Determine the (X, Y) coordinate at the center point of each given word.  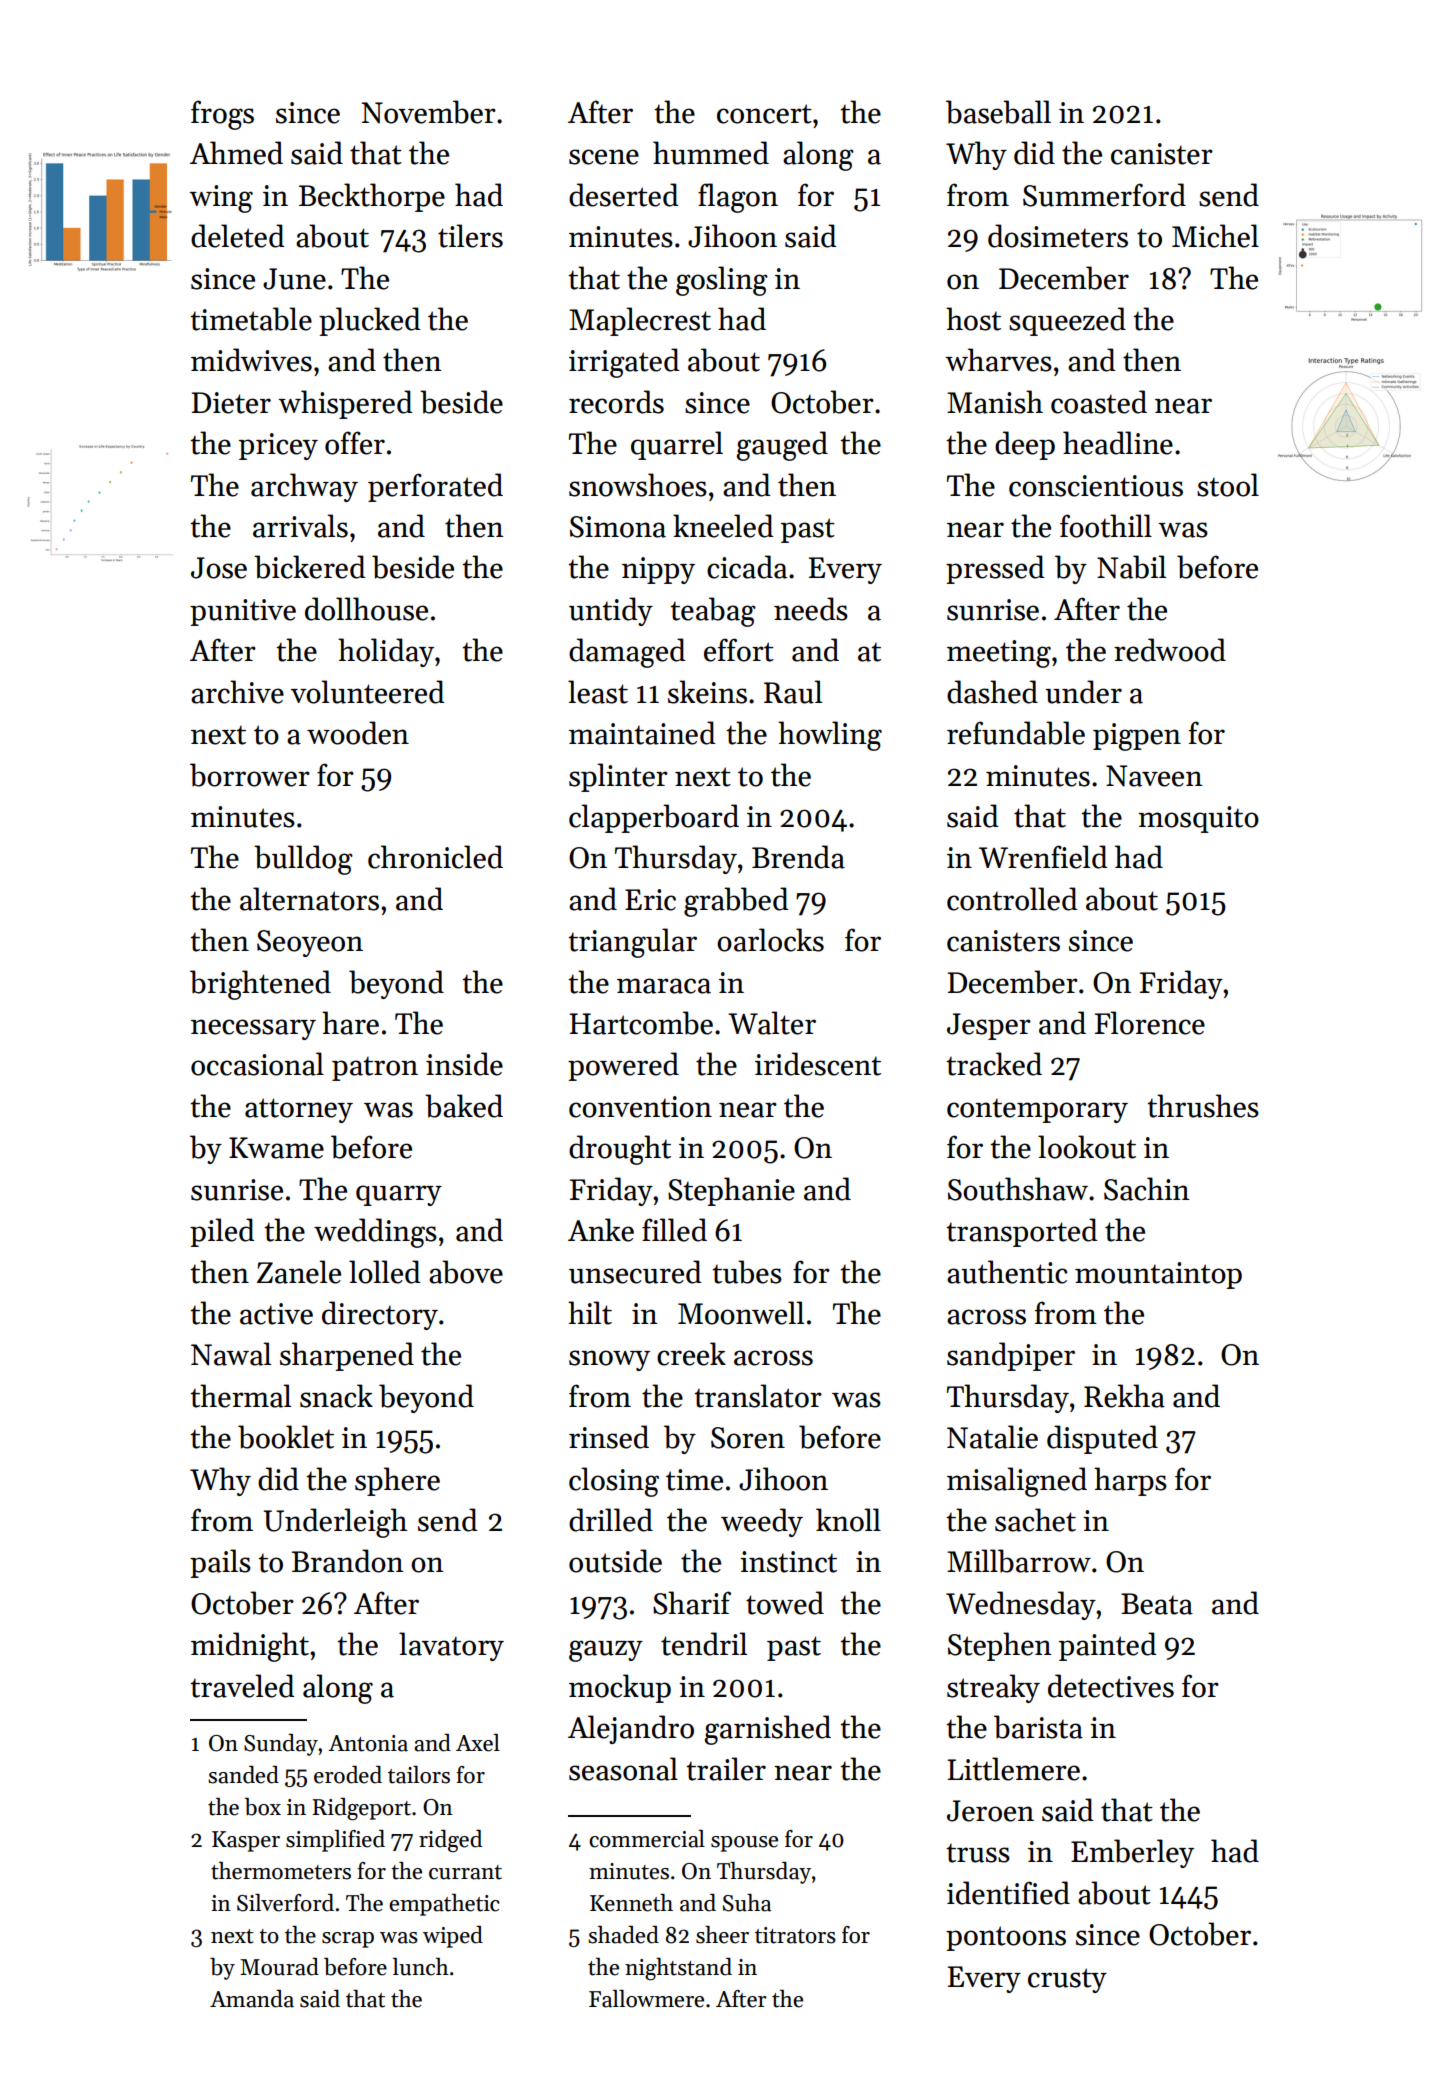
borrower (250, 775)
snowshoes (638, 485)
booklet (286, 1437)
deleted (238, 236)
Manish (995, 402)
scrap (348, 1940)
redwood (1170, 650)
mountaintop (1158, 1275)
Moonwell (741, 1313)
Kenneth (631, 1903)
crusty (1067, 1980)
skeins (707, 692)
